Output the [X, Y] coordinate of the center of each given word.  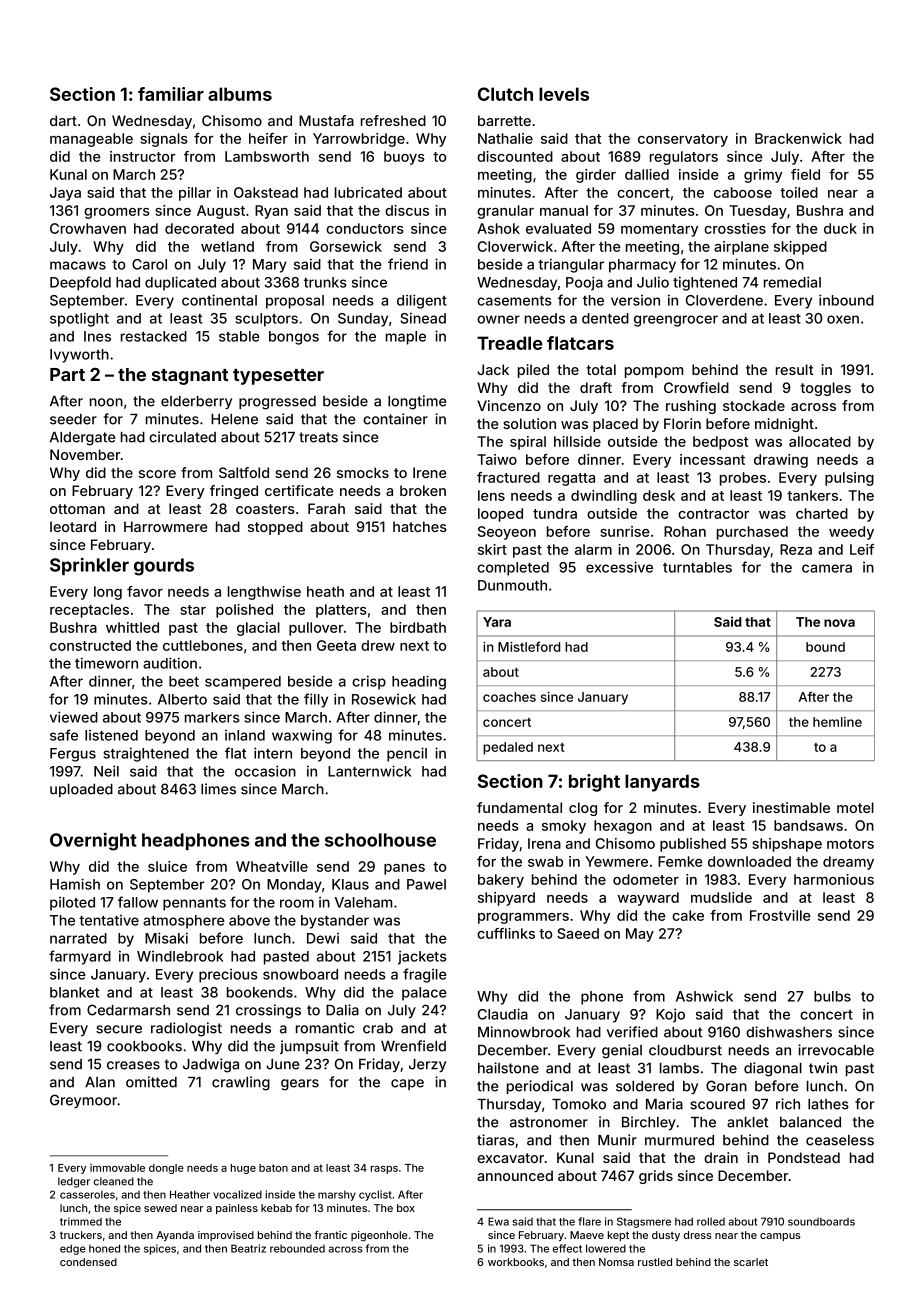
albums [240, 94]
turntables [697, 567]
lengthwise [264, 593]
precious [228, 976]
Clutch [505, 94]
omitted [151, 1082]
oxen [843, 319]
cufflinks [506, 933]
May [640, 935]
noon [106, 402]
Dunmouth [512, 585]
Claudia [503, 1014]
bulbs [832, 996]
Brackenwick [798, 138]
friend [408, 264]
